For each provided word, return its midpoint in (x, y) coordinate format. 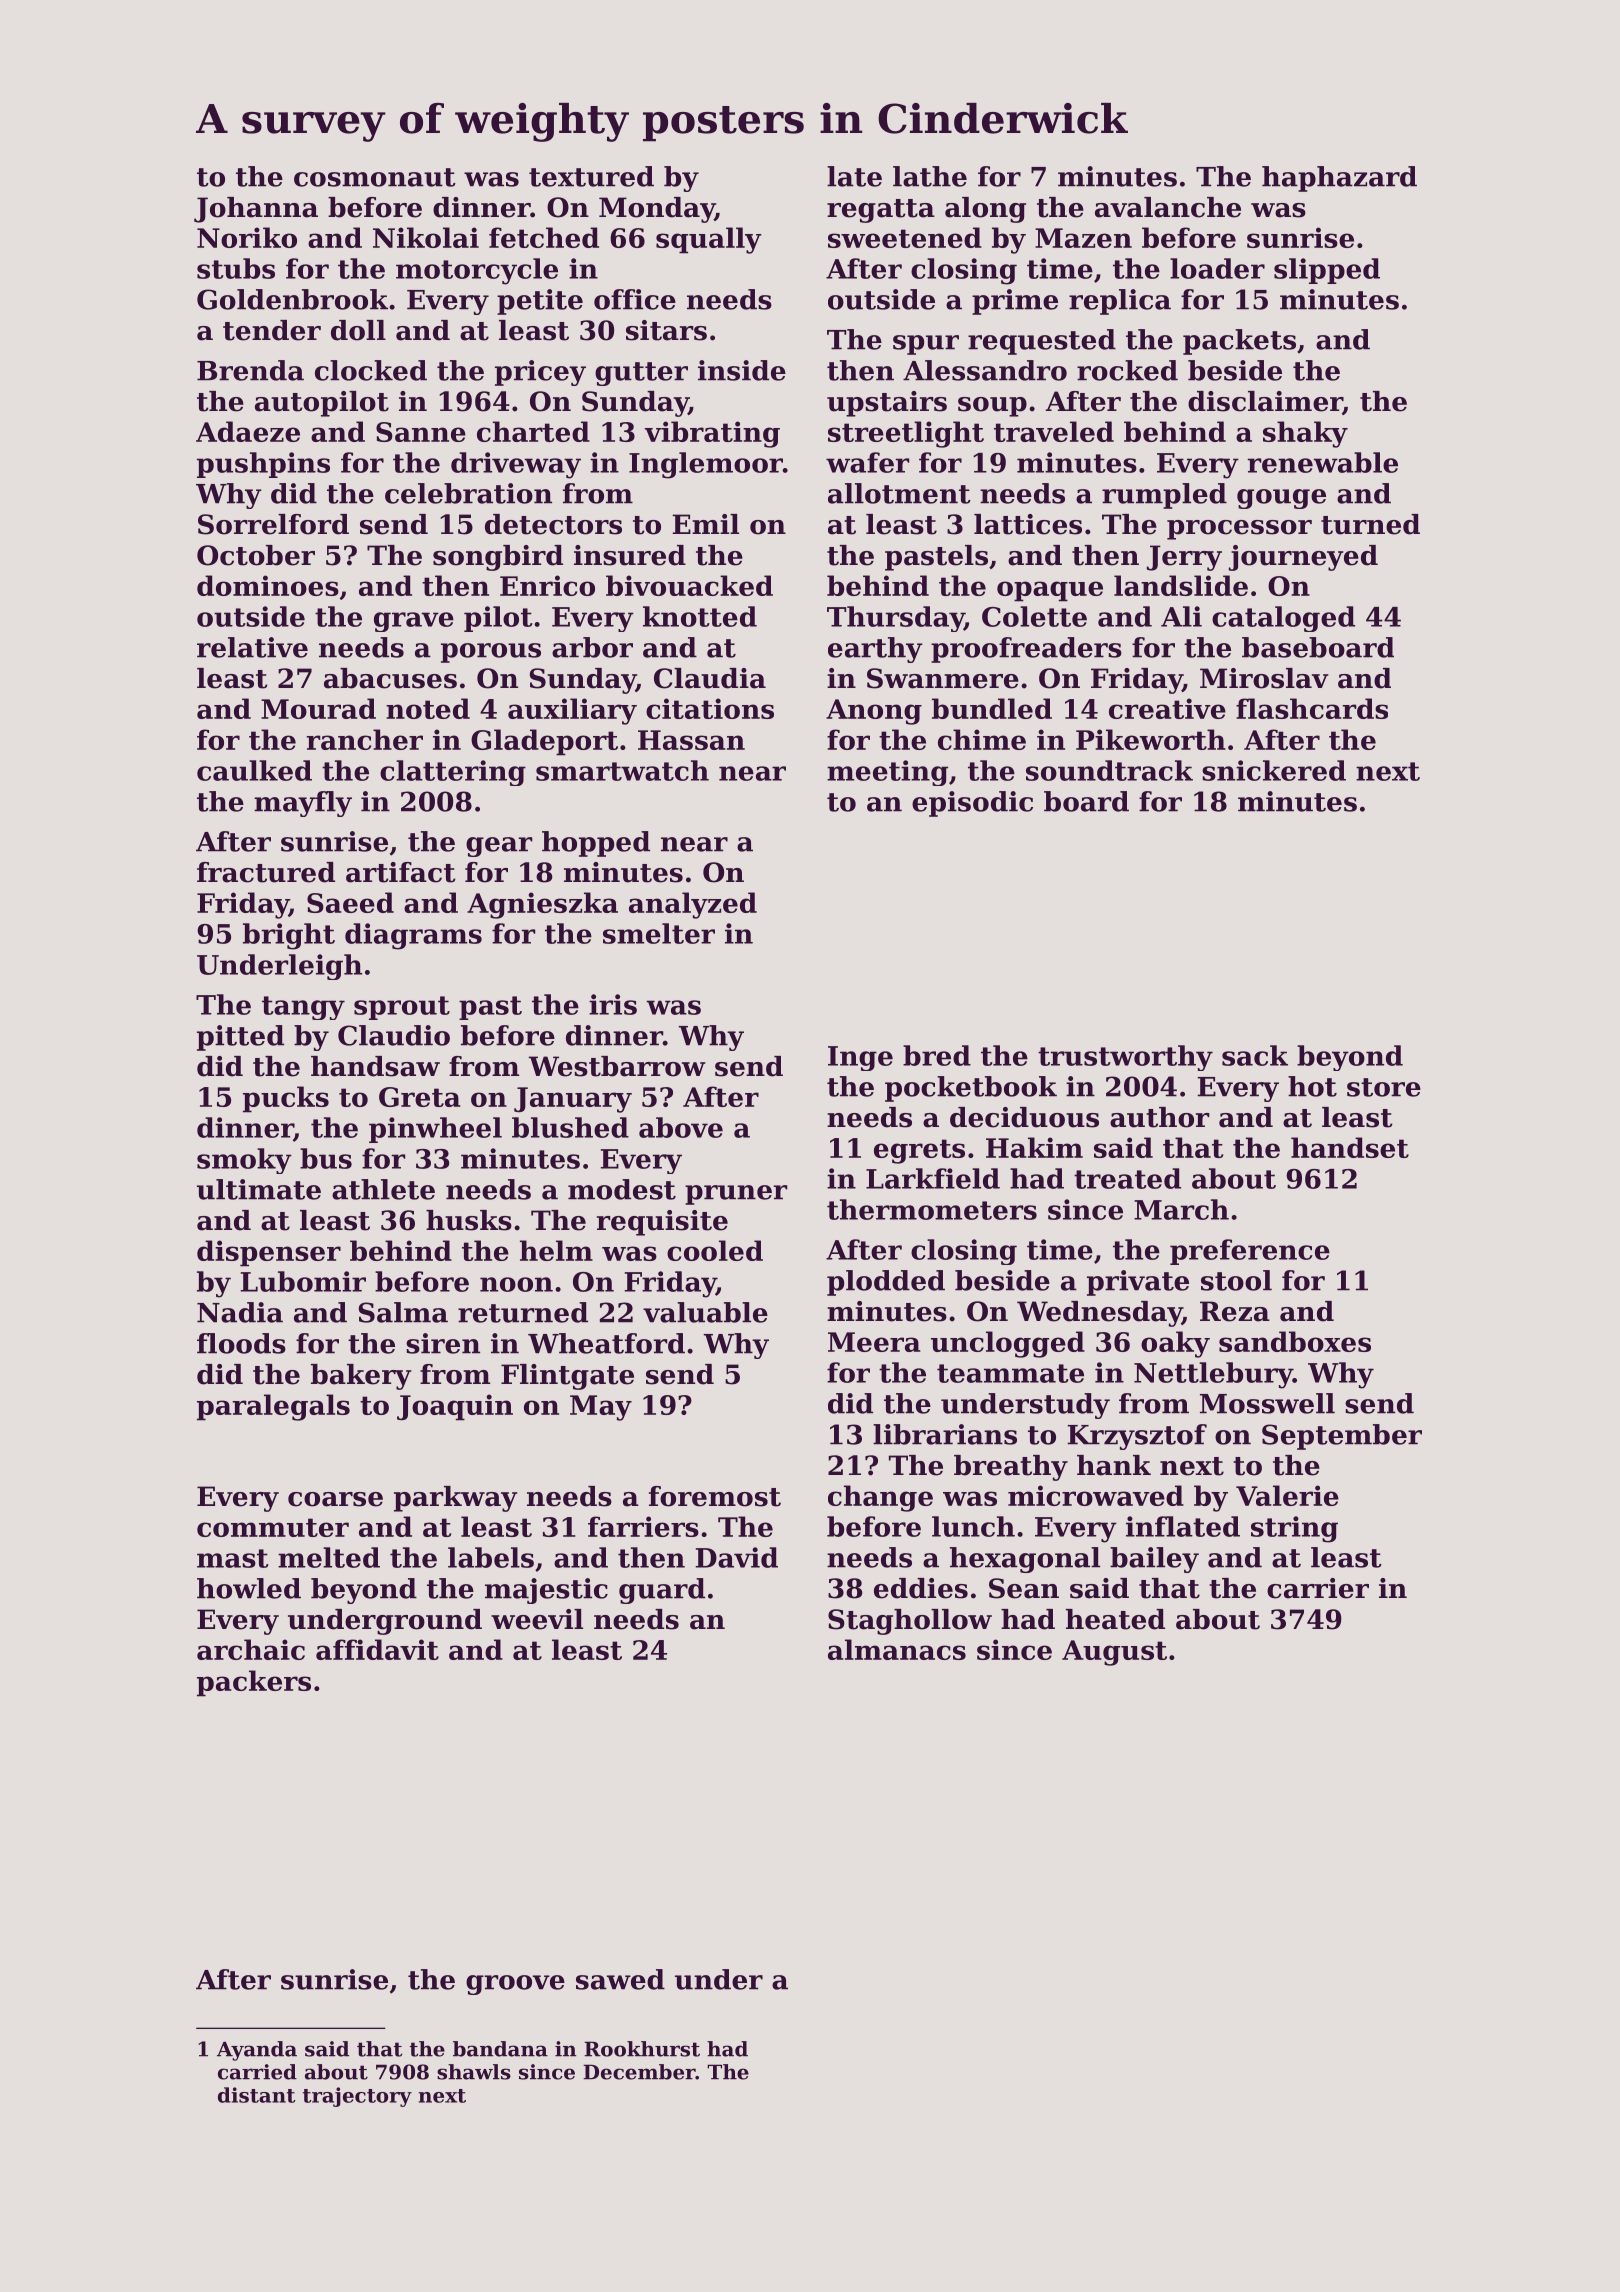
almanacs (897, 1649)
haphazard (1339, 179)
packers (254, 1683)
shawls (474, 2072)
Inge (860, 1058)
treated (1127, 1178)
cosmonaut (375, 177)
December (639, 2072)
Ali (1181, 616)
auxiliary (572, 711)
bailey (1154, 1560)
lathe (930, 176)
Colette (1034, 616)
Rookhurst (642, 2049)
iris (613, 1004)
